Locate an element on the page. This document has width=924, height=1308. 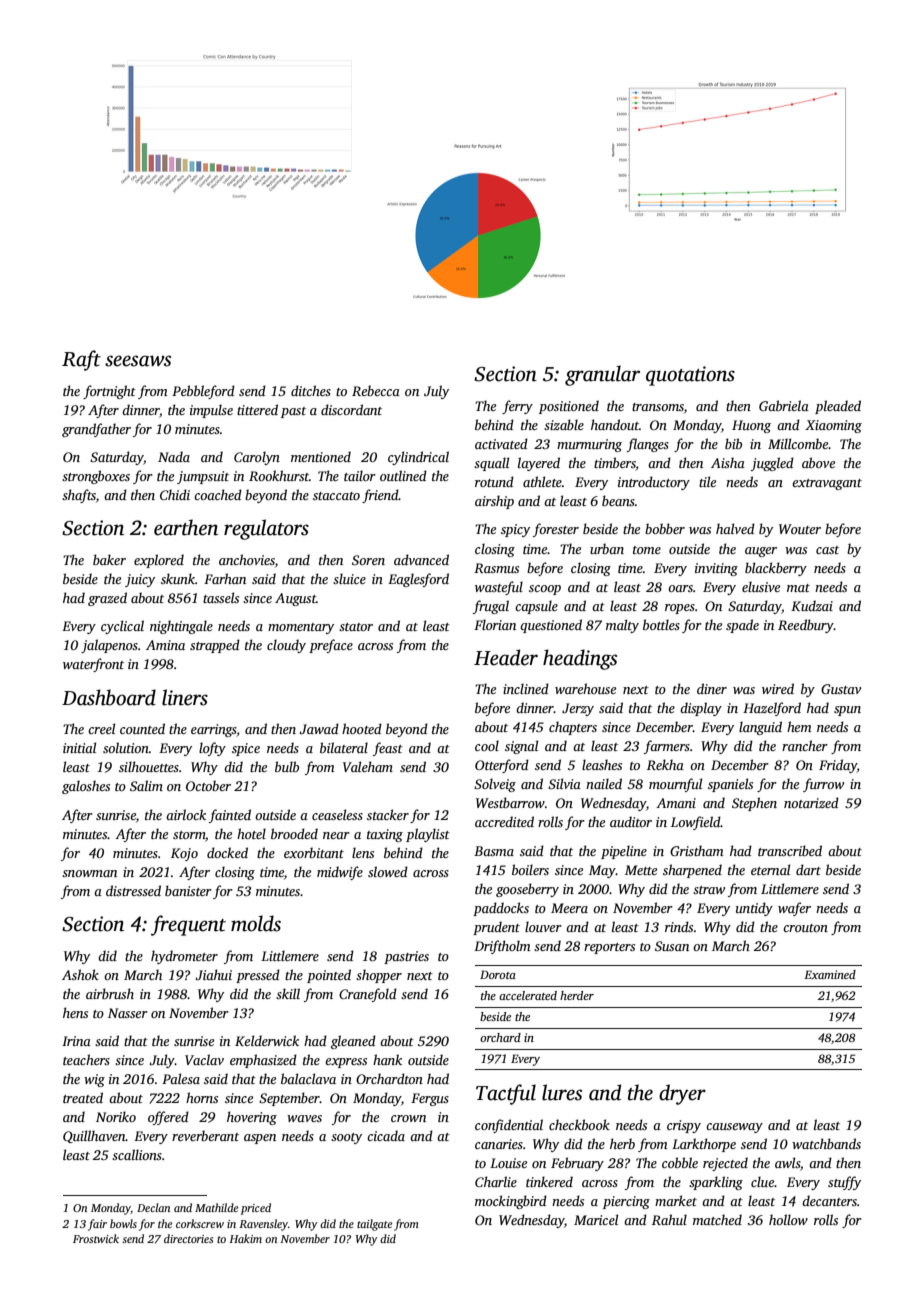
momentary is located at coordinates (301, 628).
